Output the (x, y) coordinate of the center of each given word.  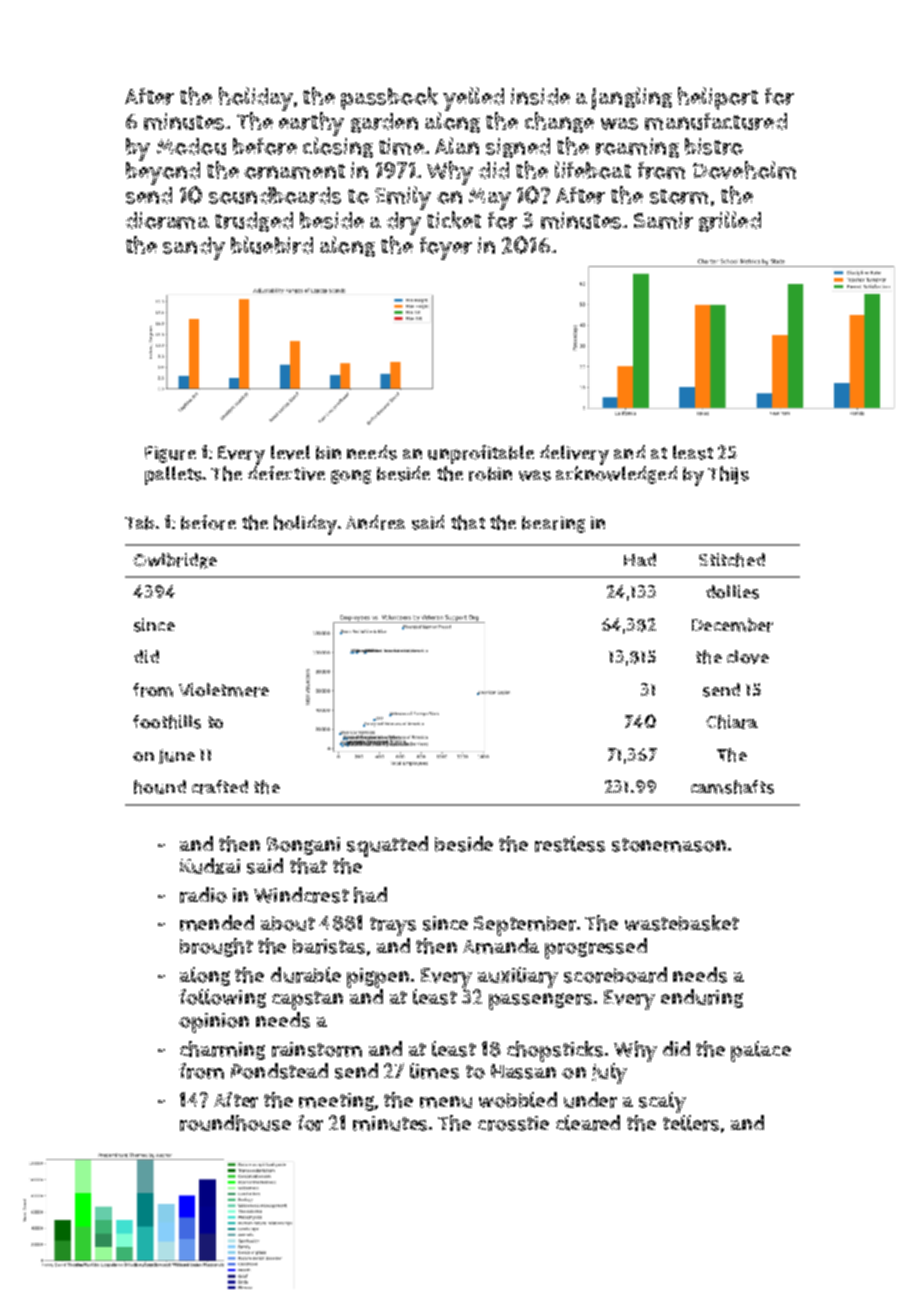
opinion (214, 1023)
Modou (191, 146)
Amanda (501, 946)
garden (384, 123)
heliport (718, 98)
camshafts (732, 787)
